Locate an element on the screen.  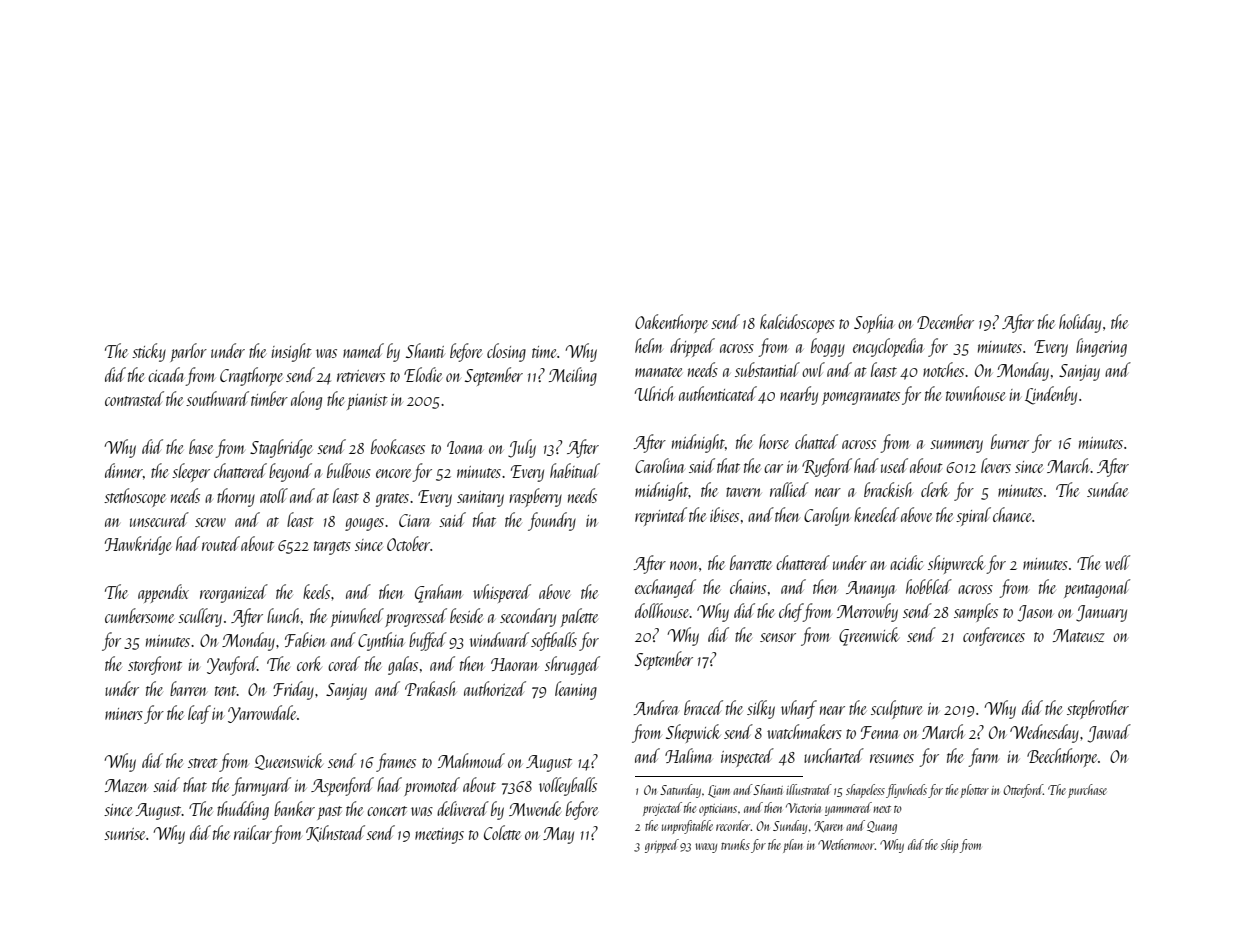
Jawad is located at coordinates (1109, 733).
